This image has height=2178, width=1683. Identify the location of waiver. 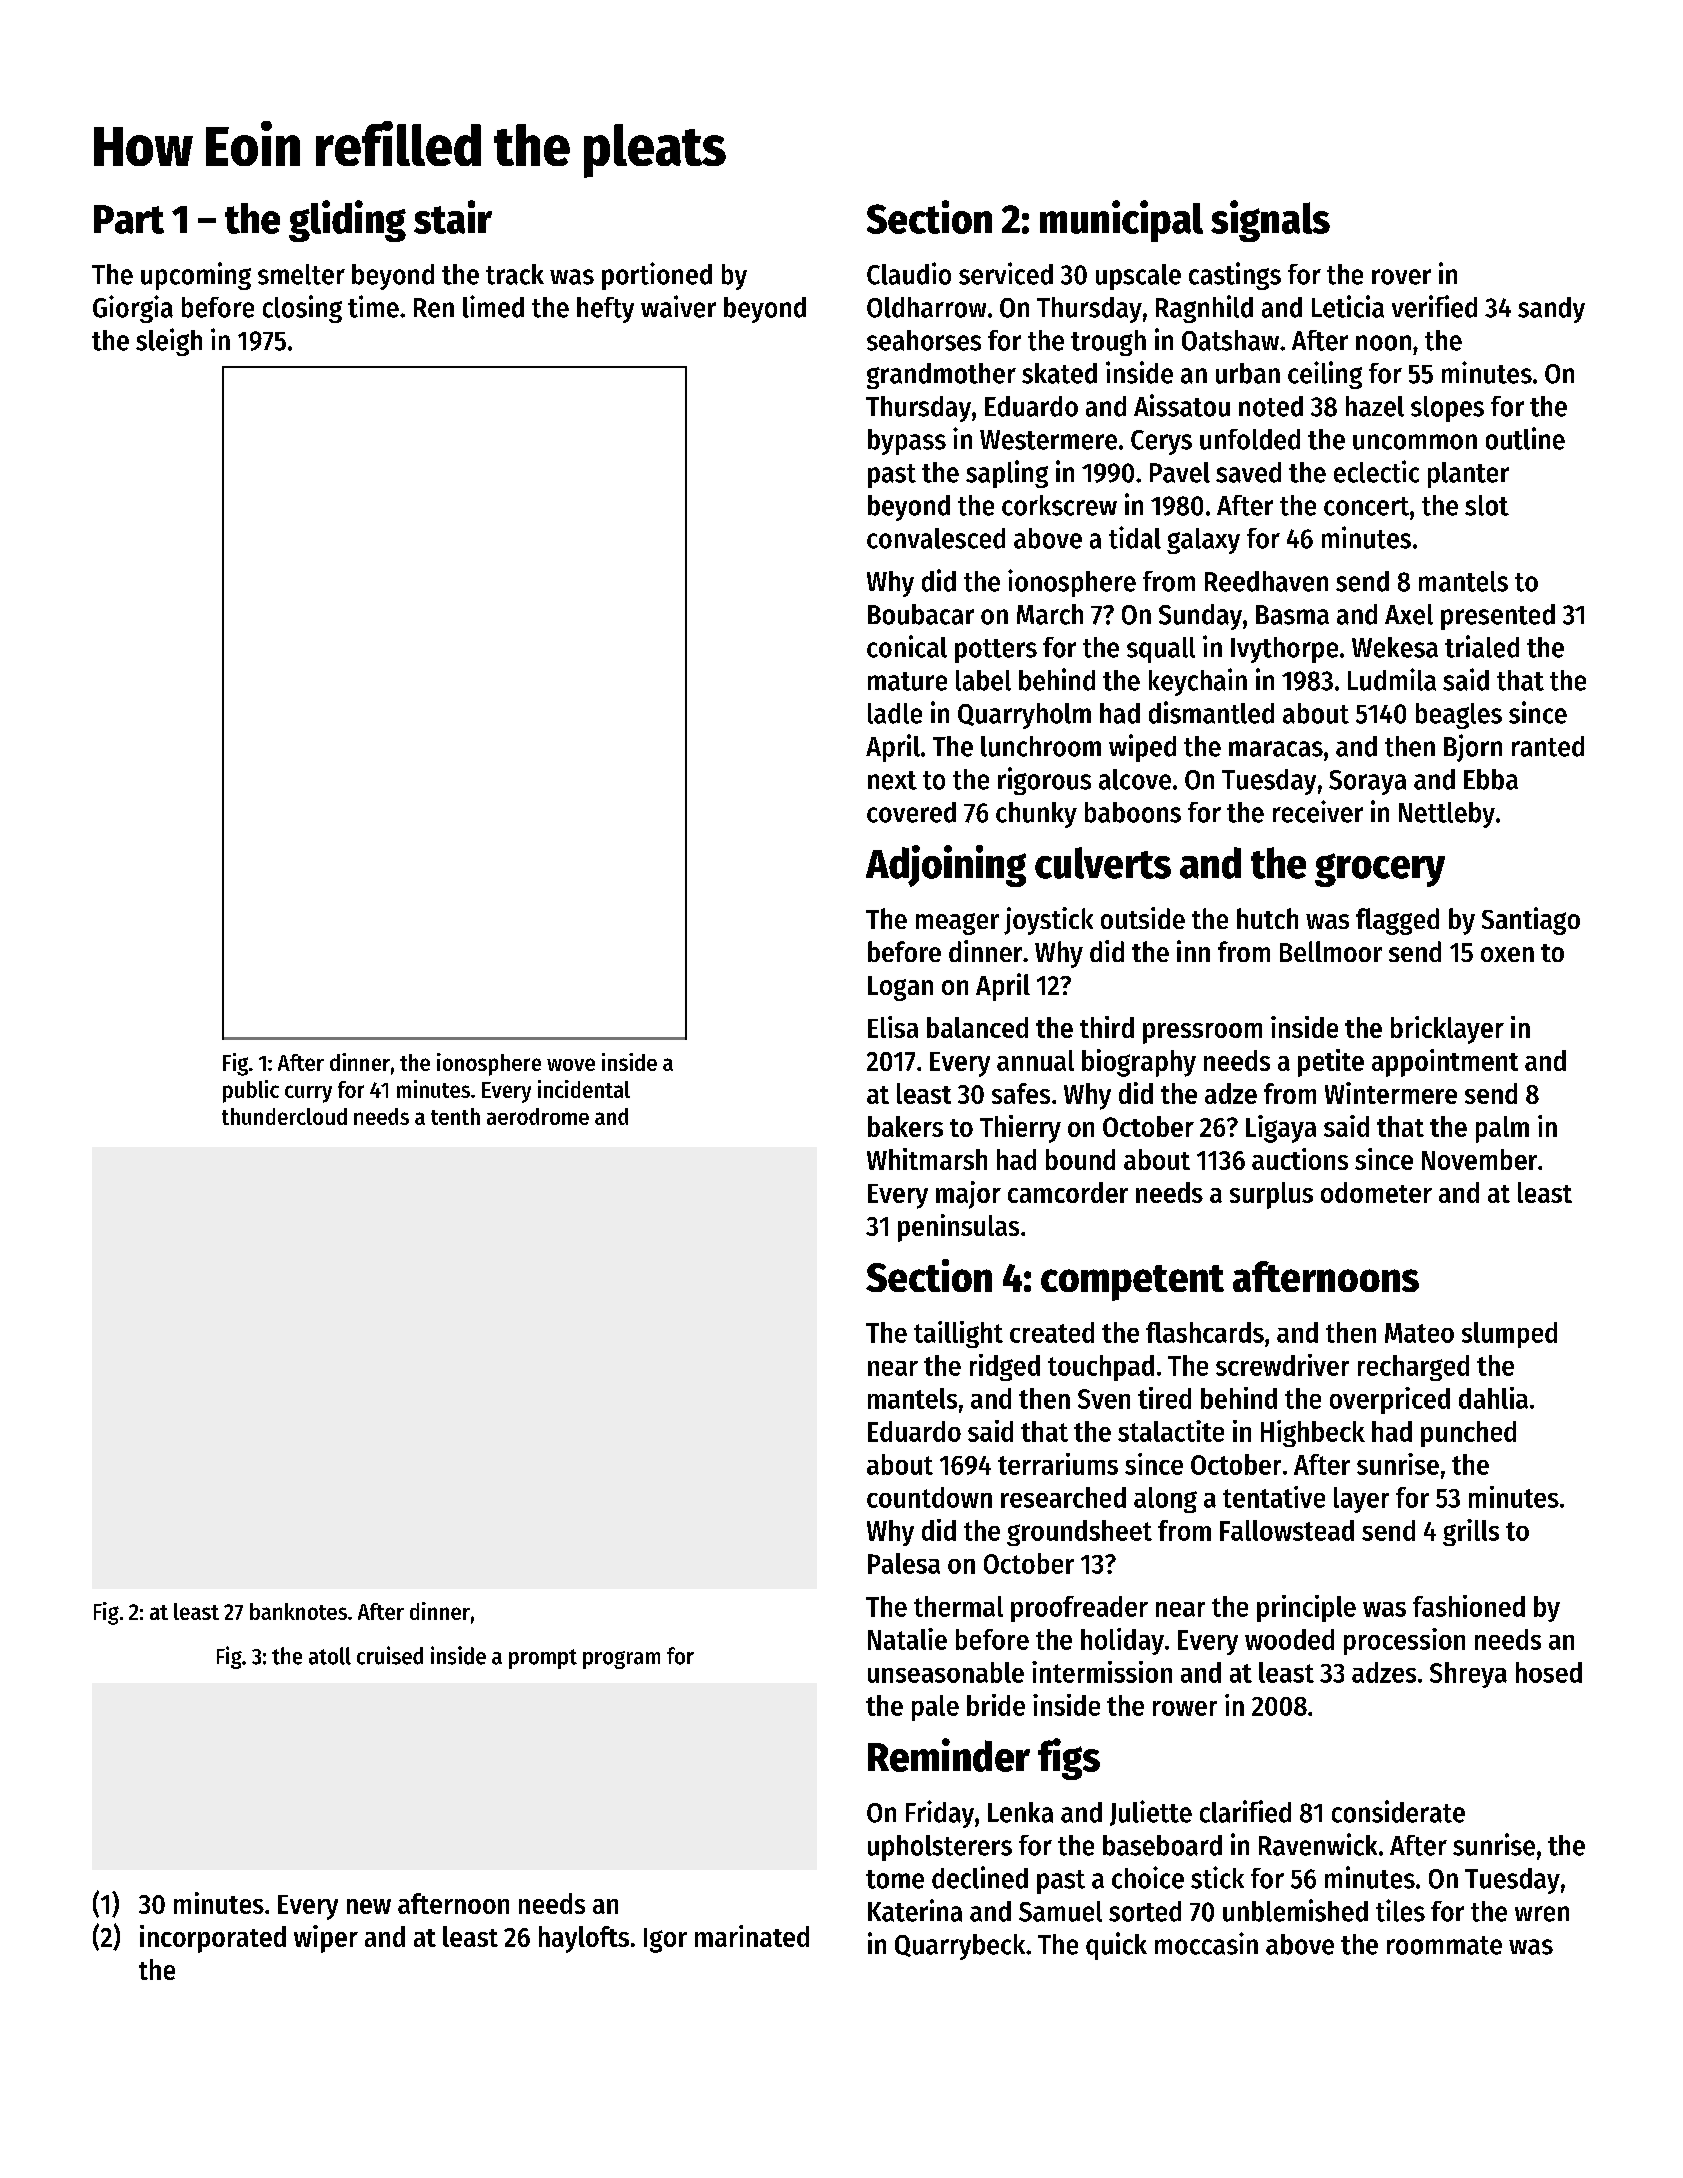
(678, 306).
